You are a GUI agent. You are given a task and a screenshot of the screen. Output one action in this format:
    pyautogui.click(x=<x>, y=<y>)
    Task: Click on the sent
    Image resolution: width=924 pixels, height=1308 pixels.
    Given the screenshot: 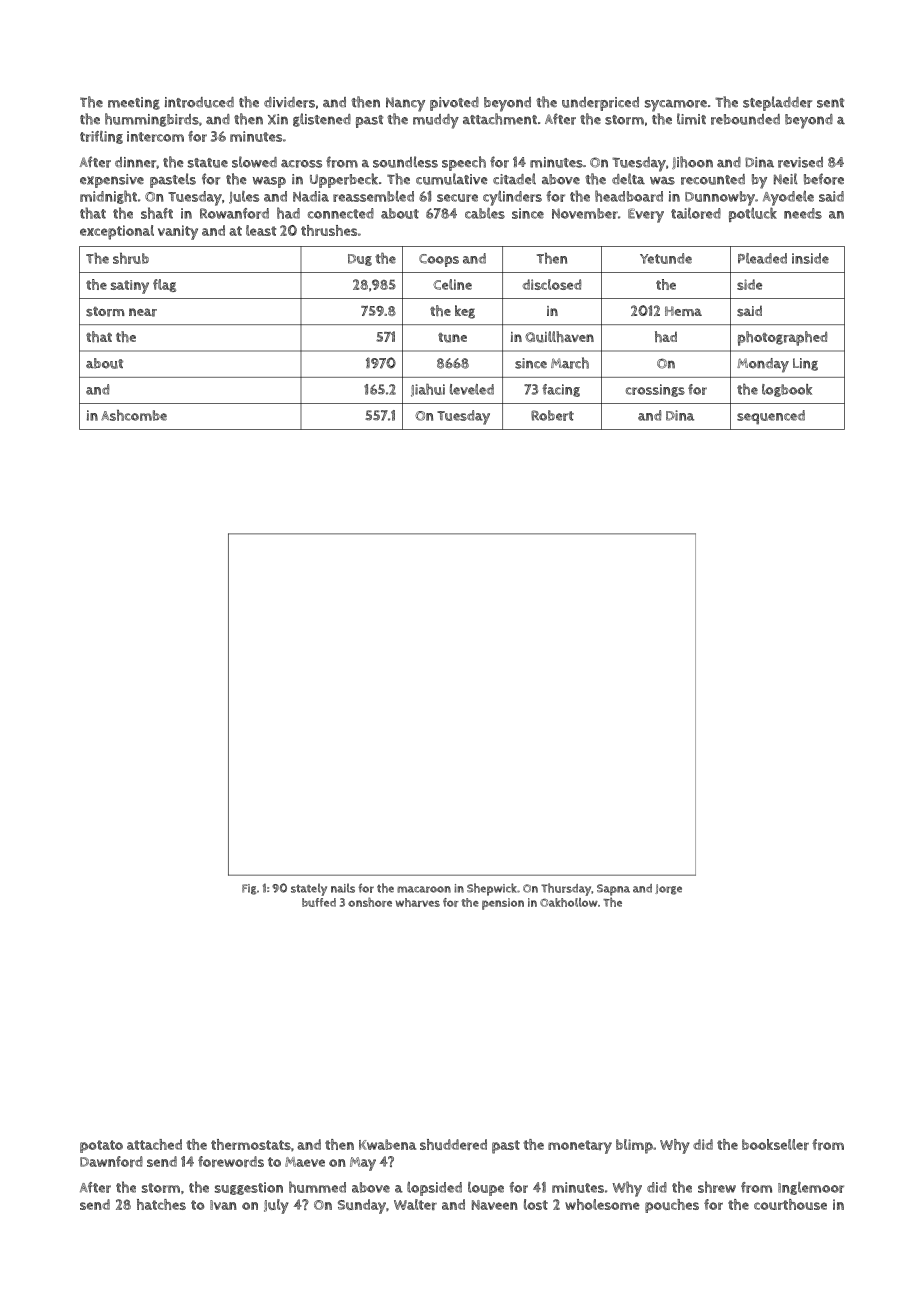 What is the action you would take?
    pyautogui.click(x=831, y=103)
